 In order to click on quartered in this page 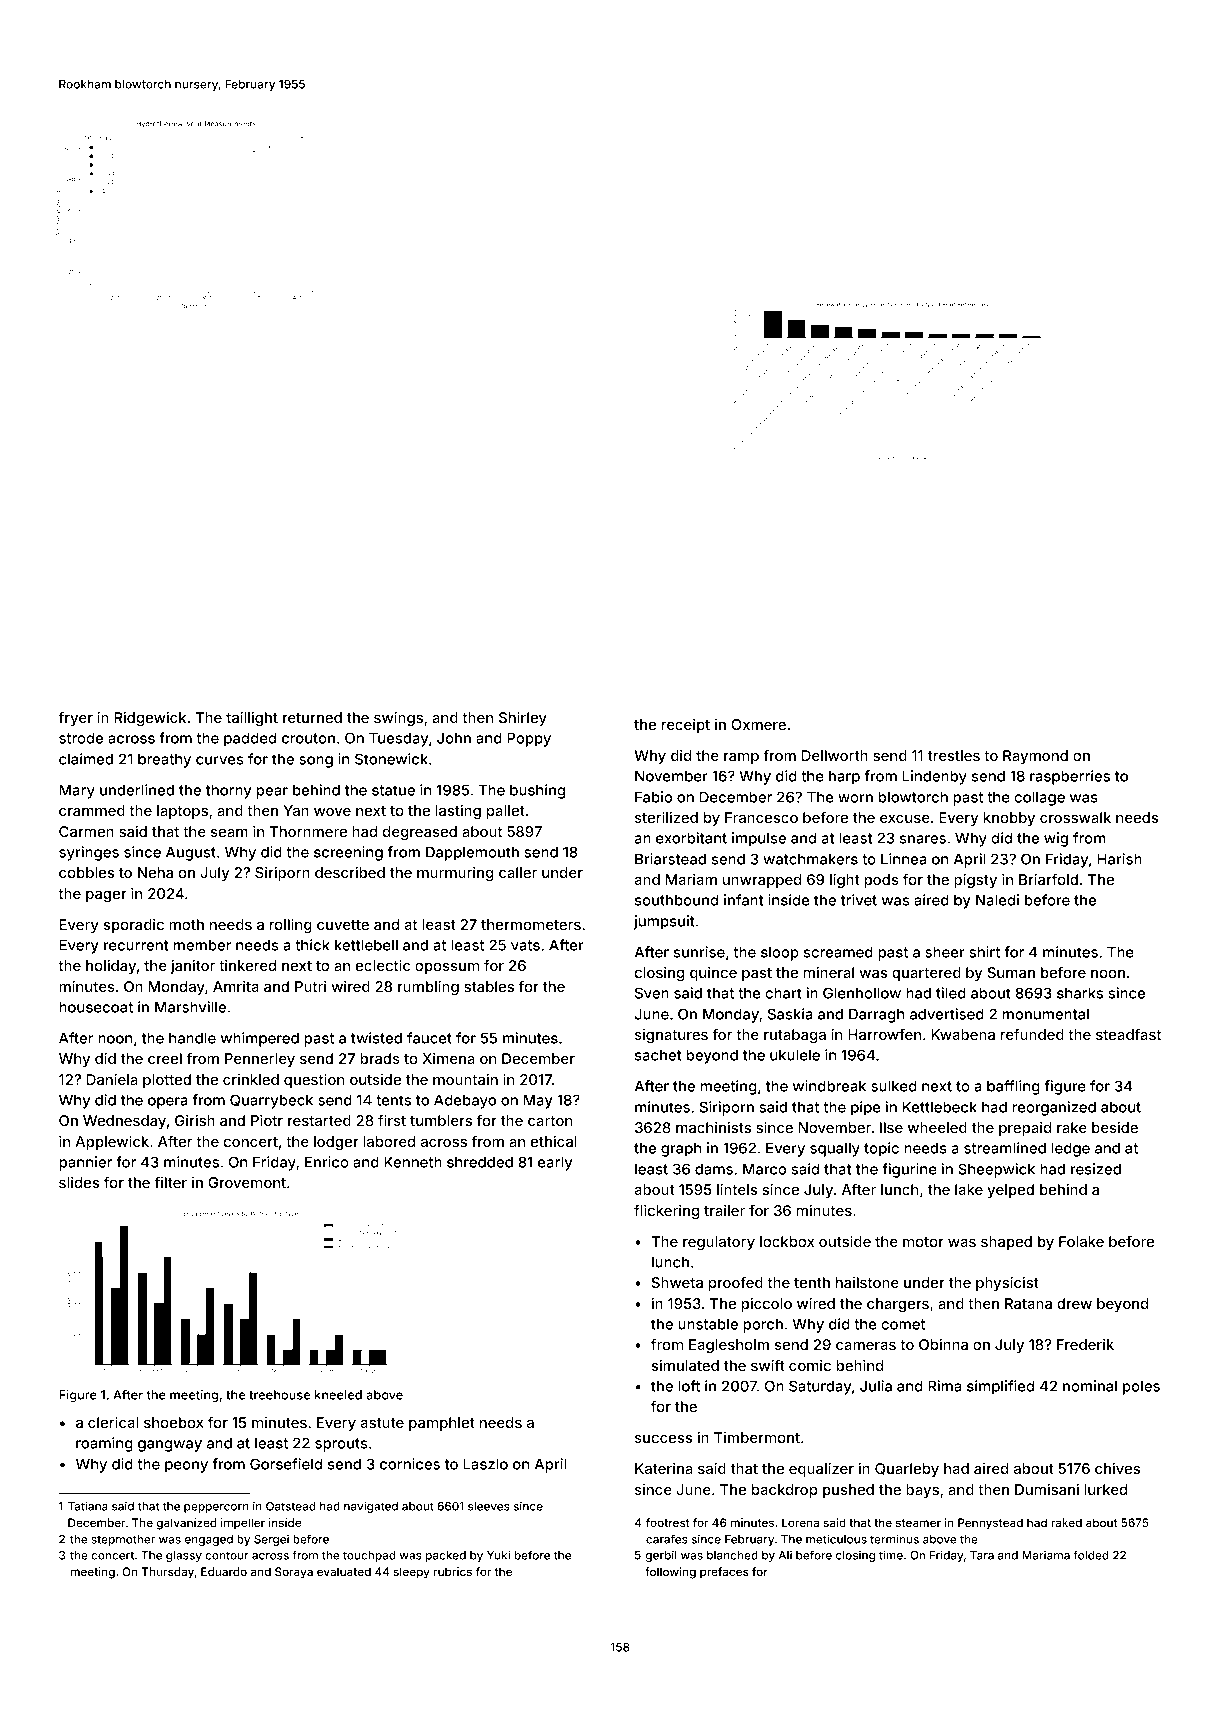, I will do `click(926, 974)`.
